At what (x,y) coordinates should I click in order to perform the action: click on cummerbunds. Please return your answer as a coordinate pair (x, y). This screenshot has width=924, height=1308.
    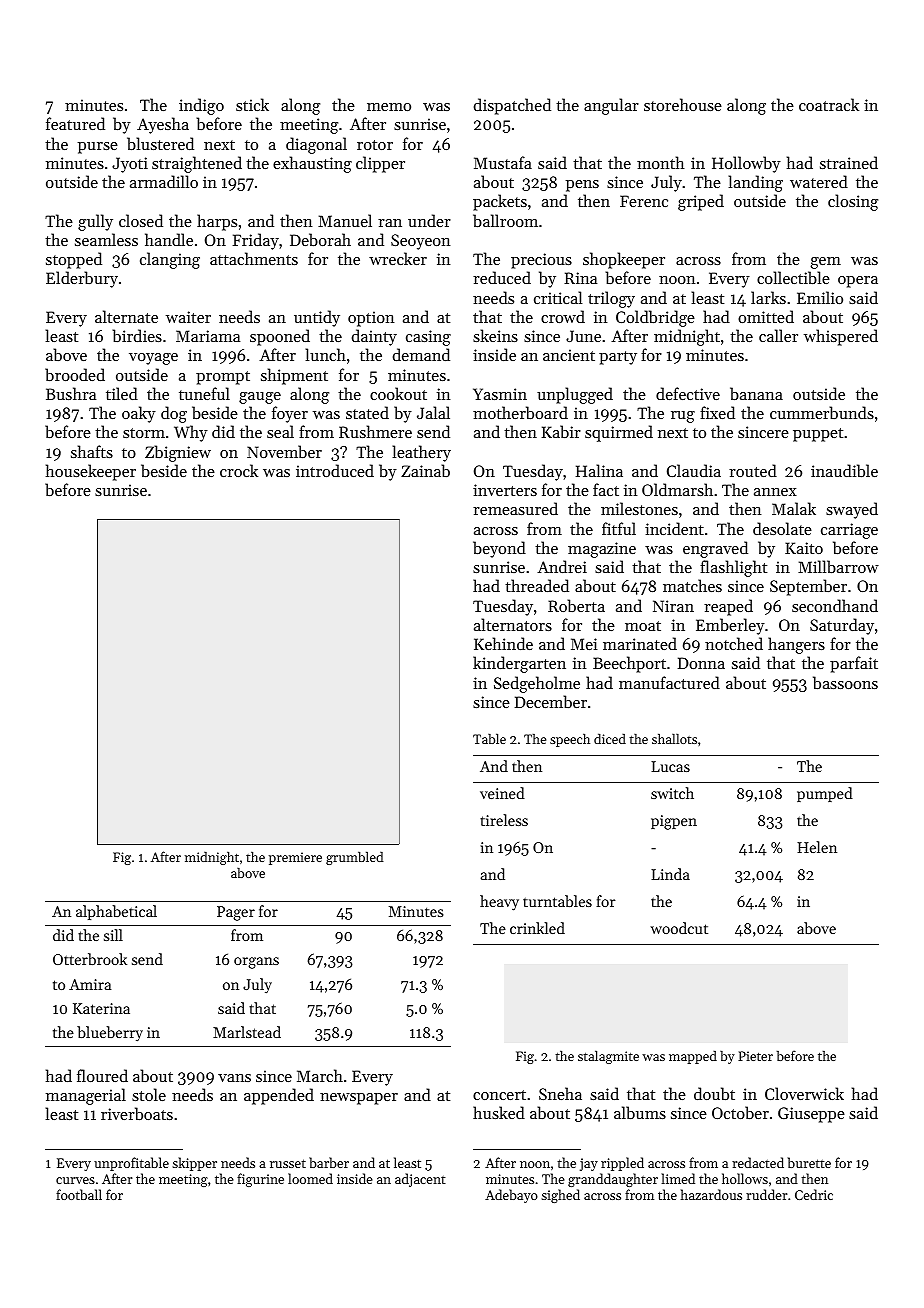
    Looking at the image, I should click on (822, 412).
